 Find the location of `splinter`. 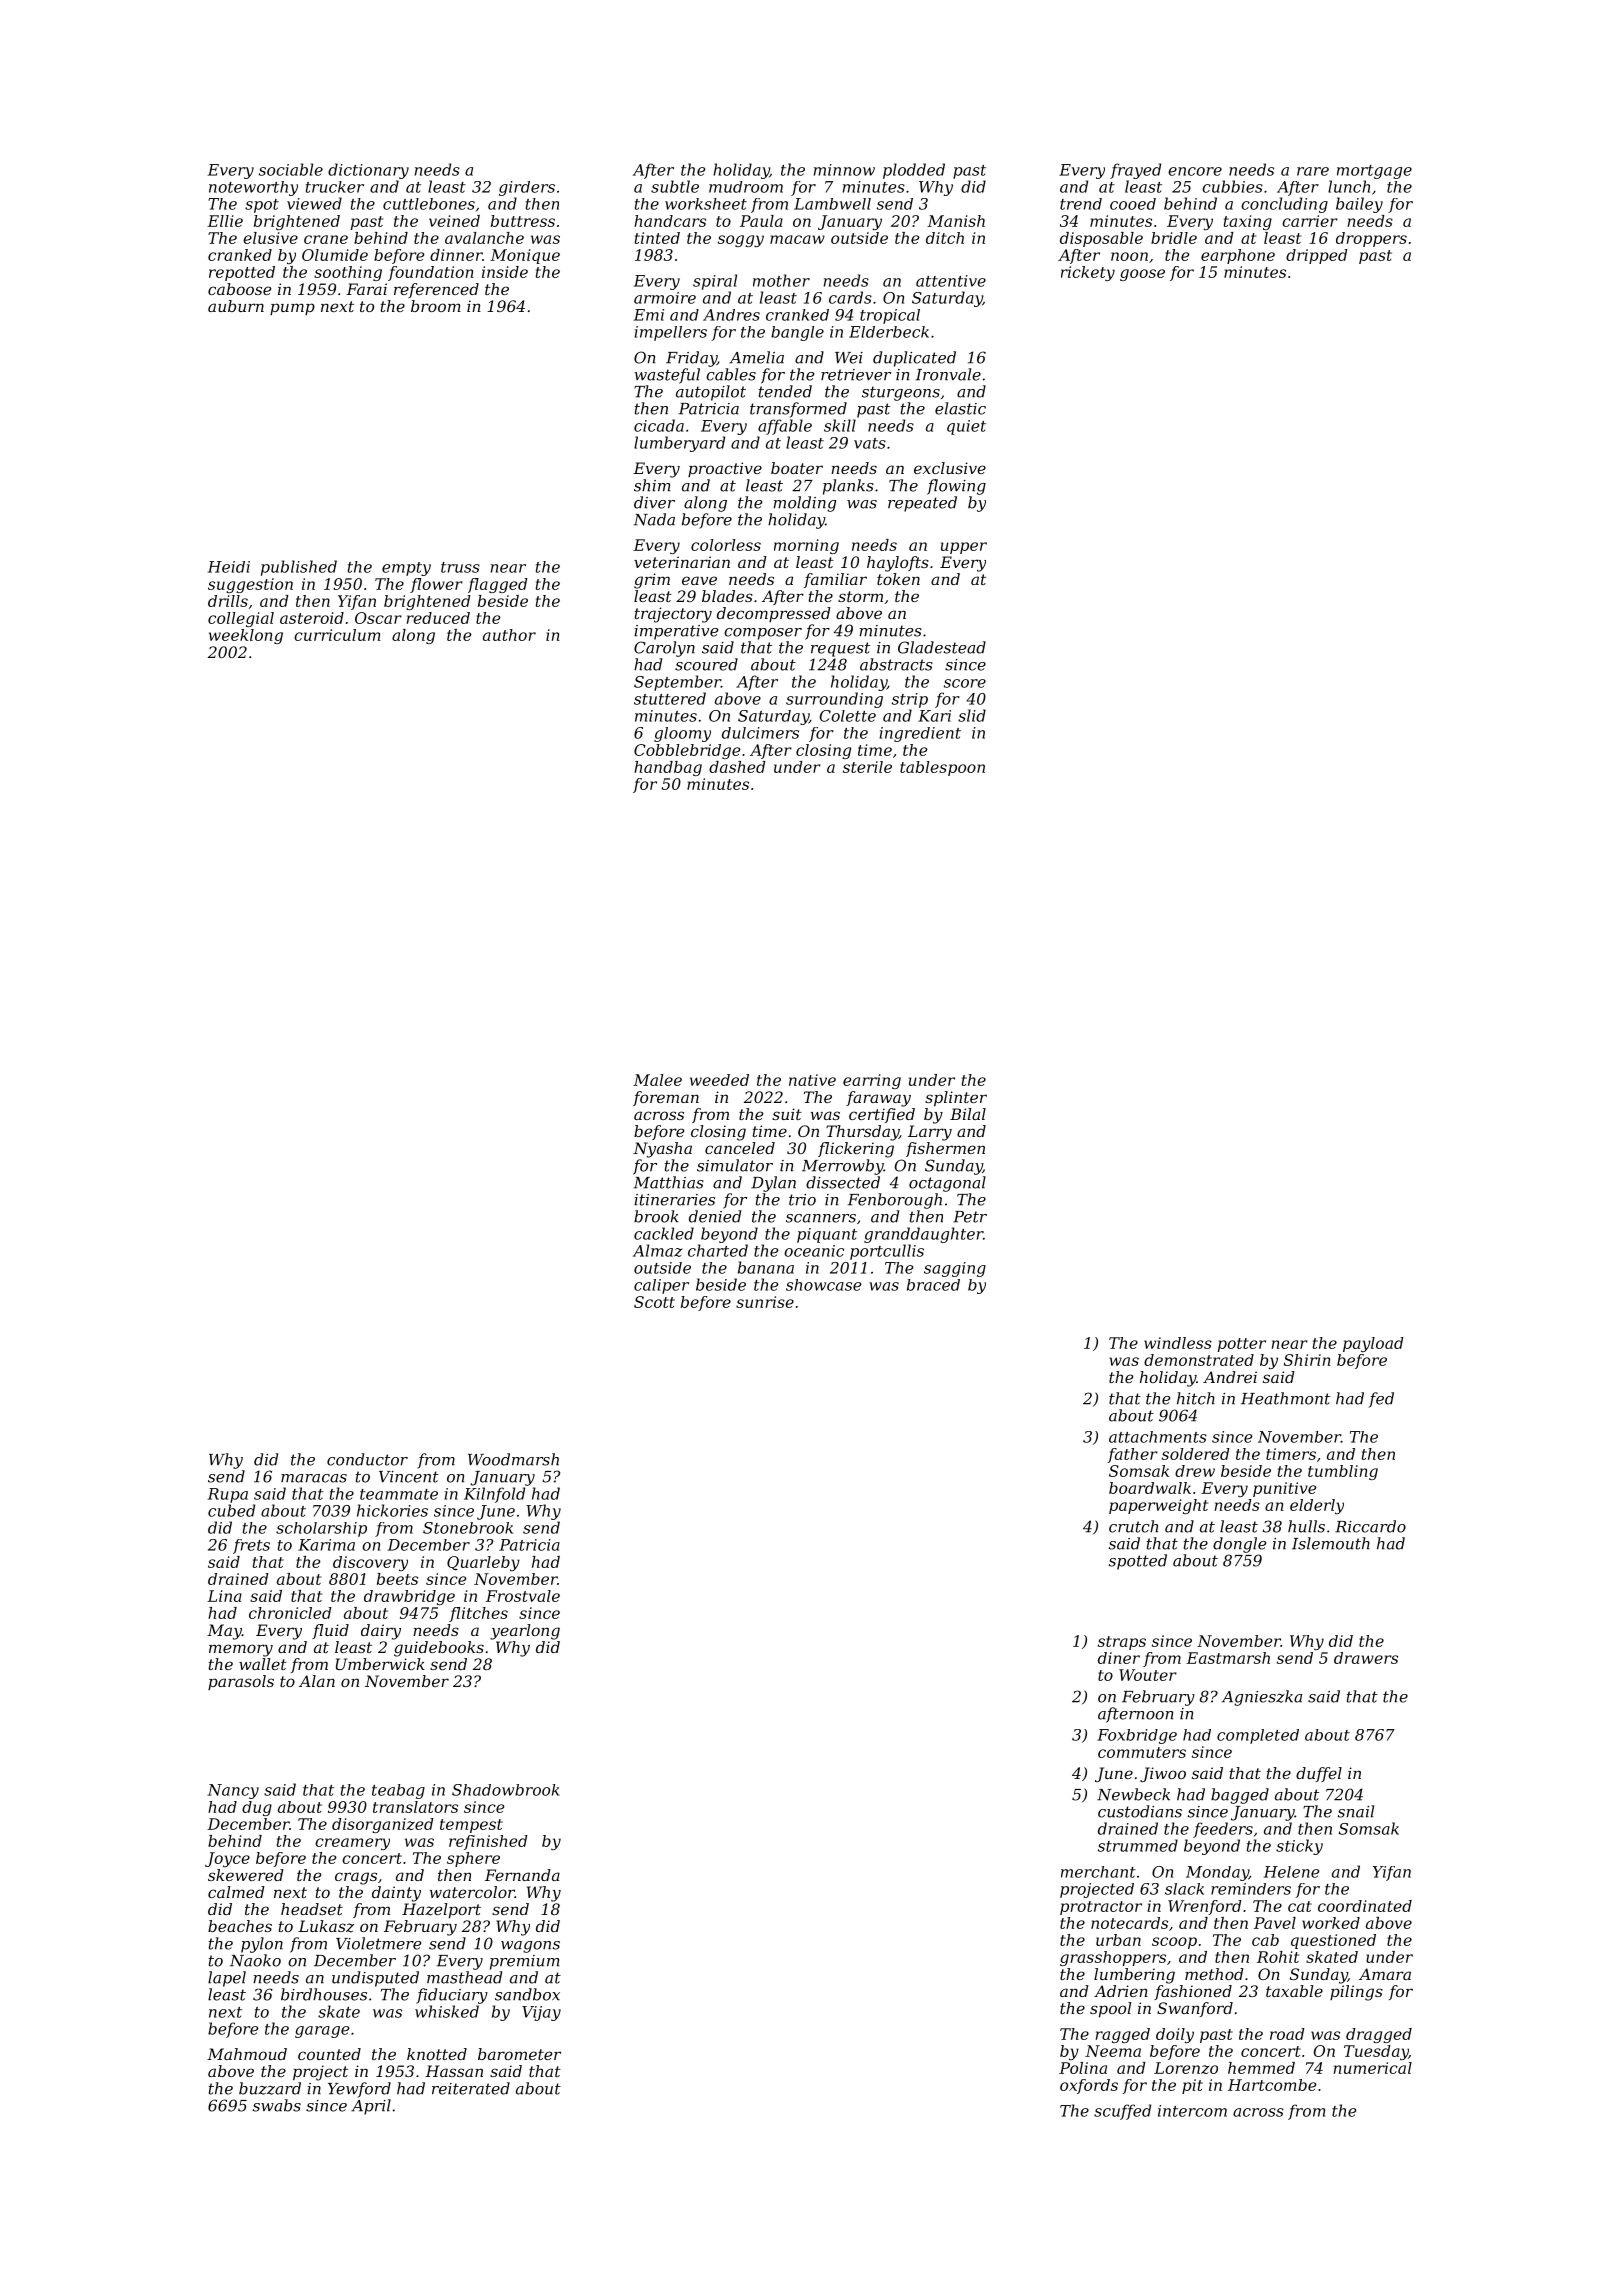

splinter is located at coordinates (956, 1099).
